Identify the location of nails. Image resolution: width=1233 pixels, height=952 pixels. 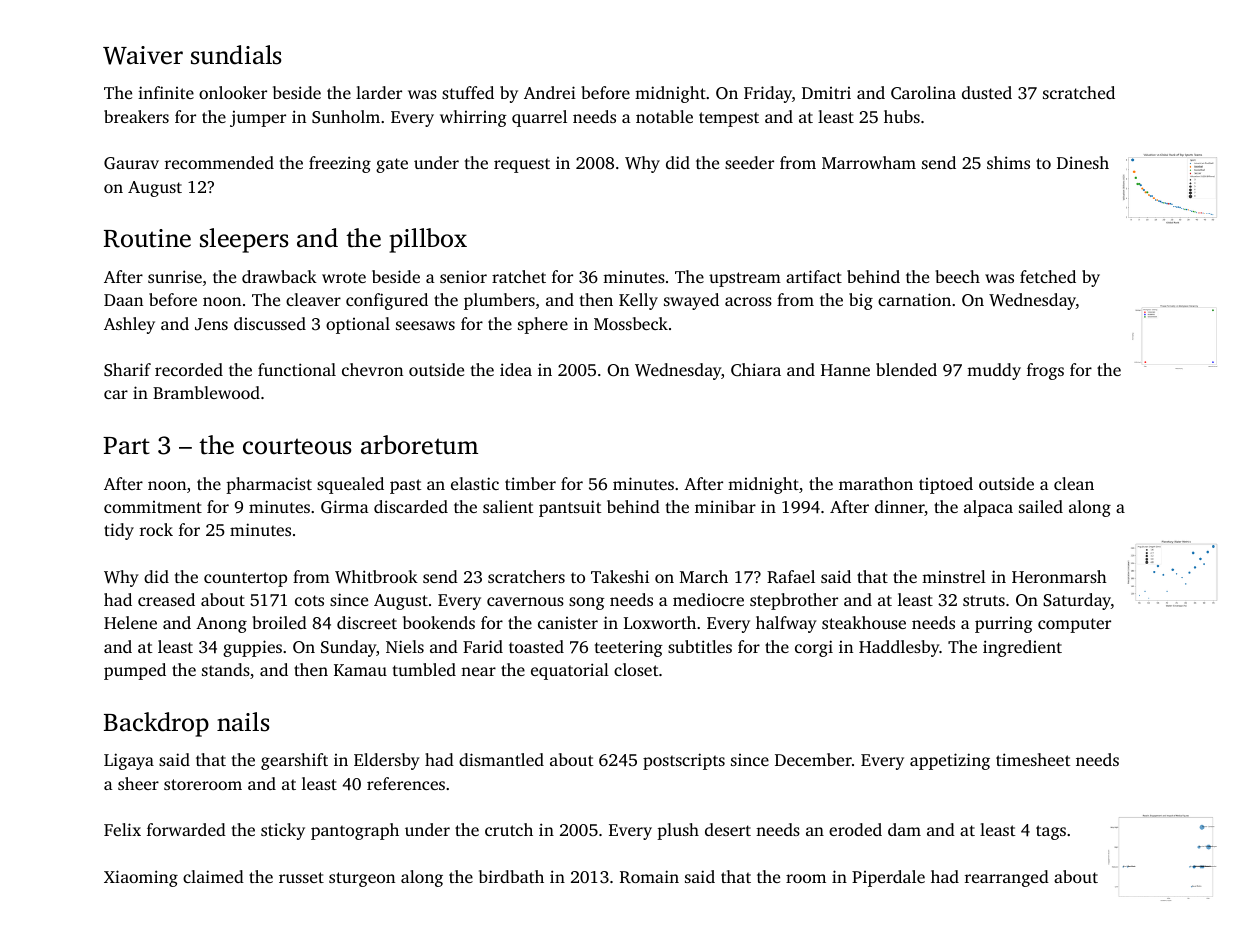
(243, 722).
